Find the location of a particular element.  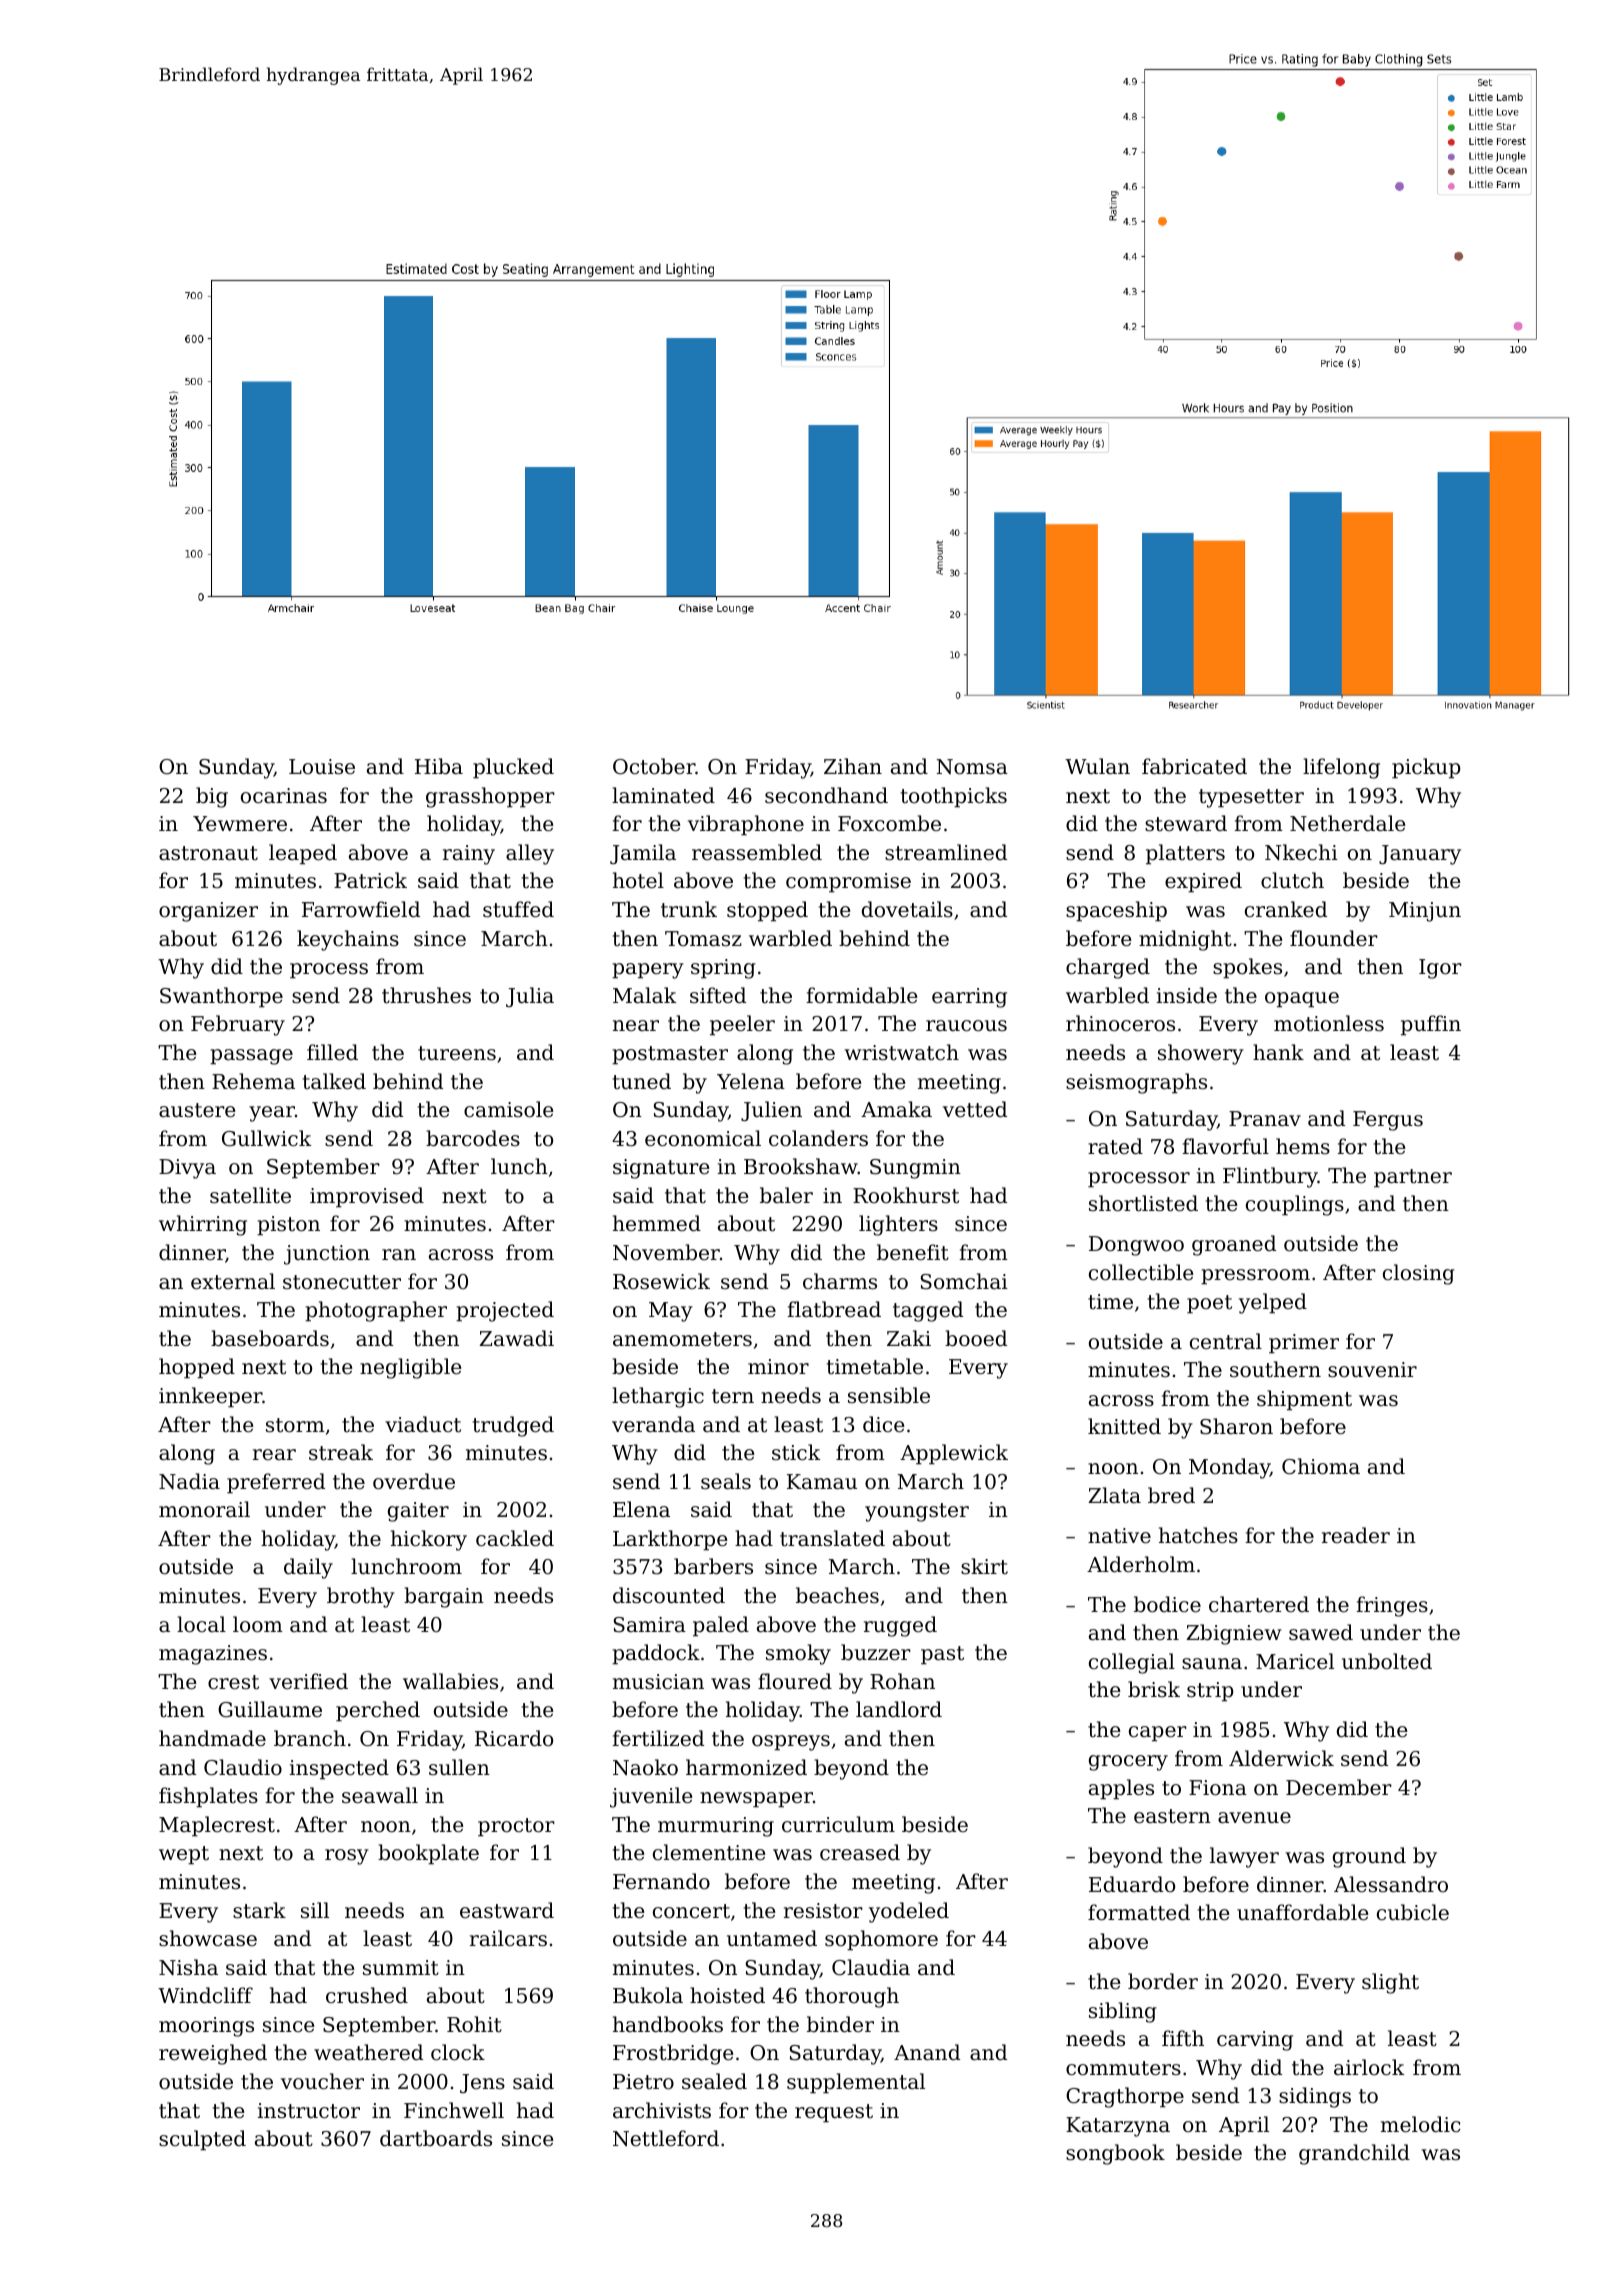

unbolted is located at coordinates (1387, 1661).
